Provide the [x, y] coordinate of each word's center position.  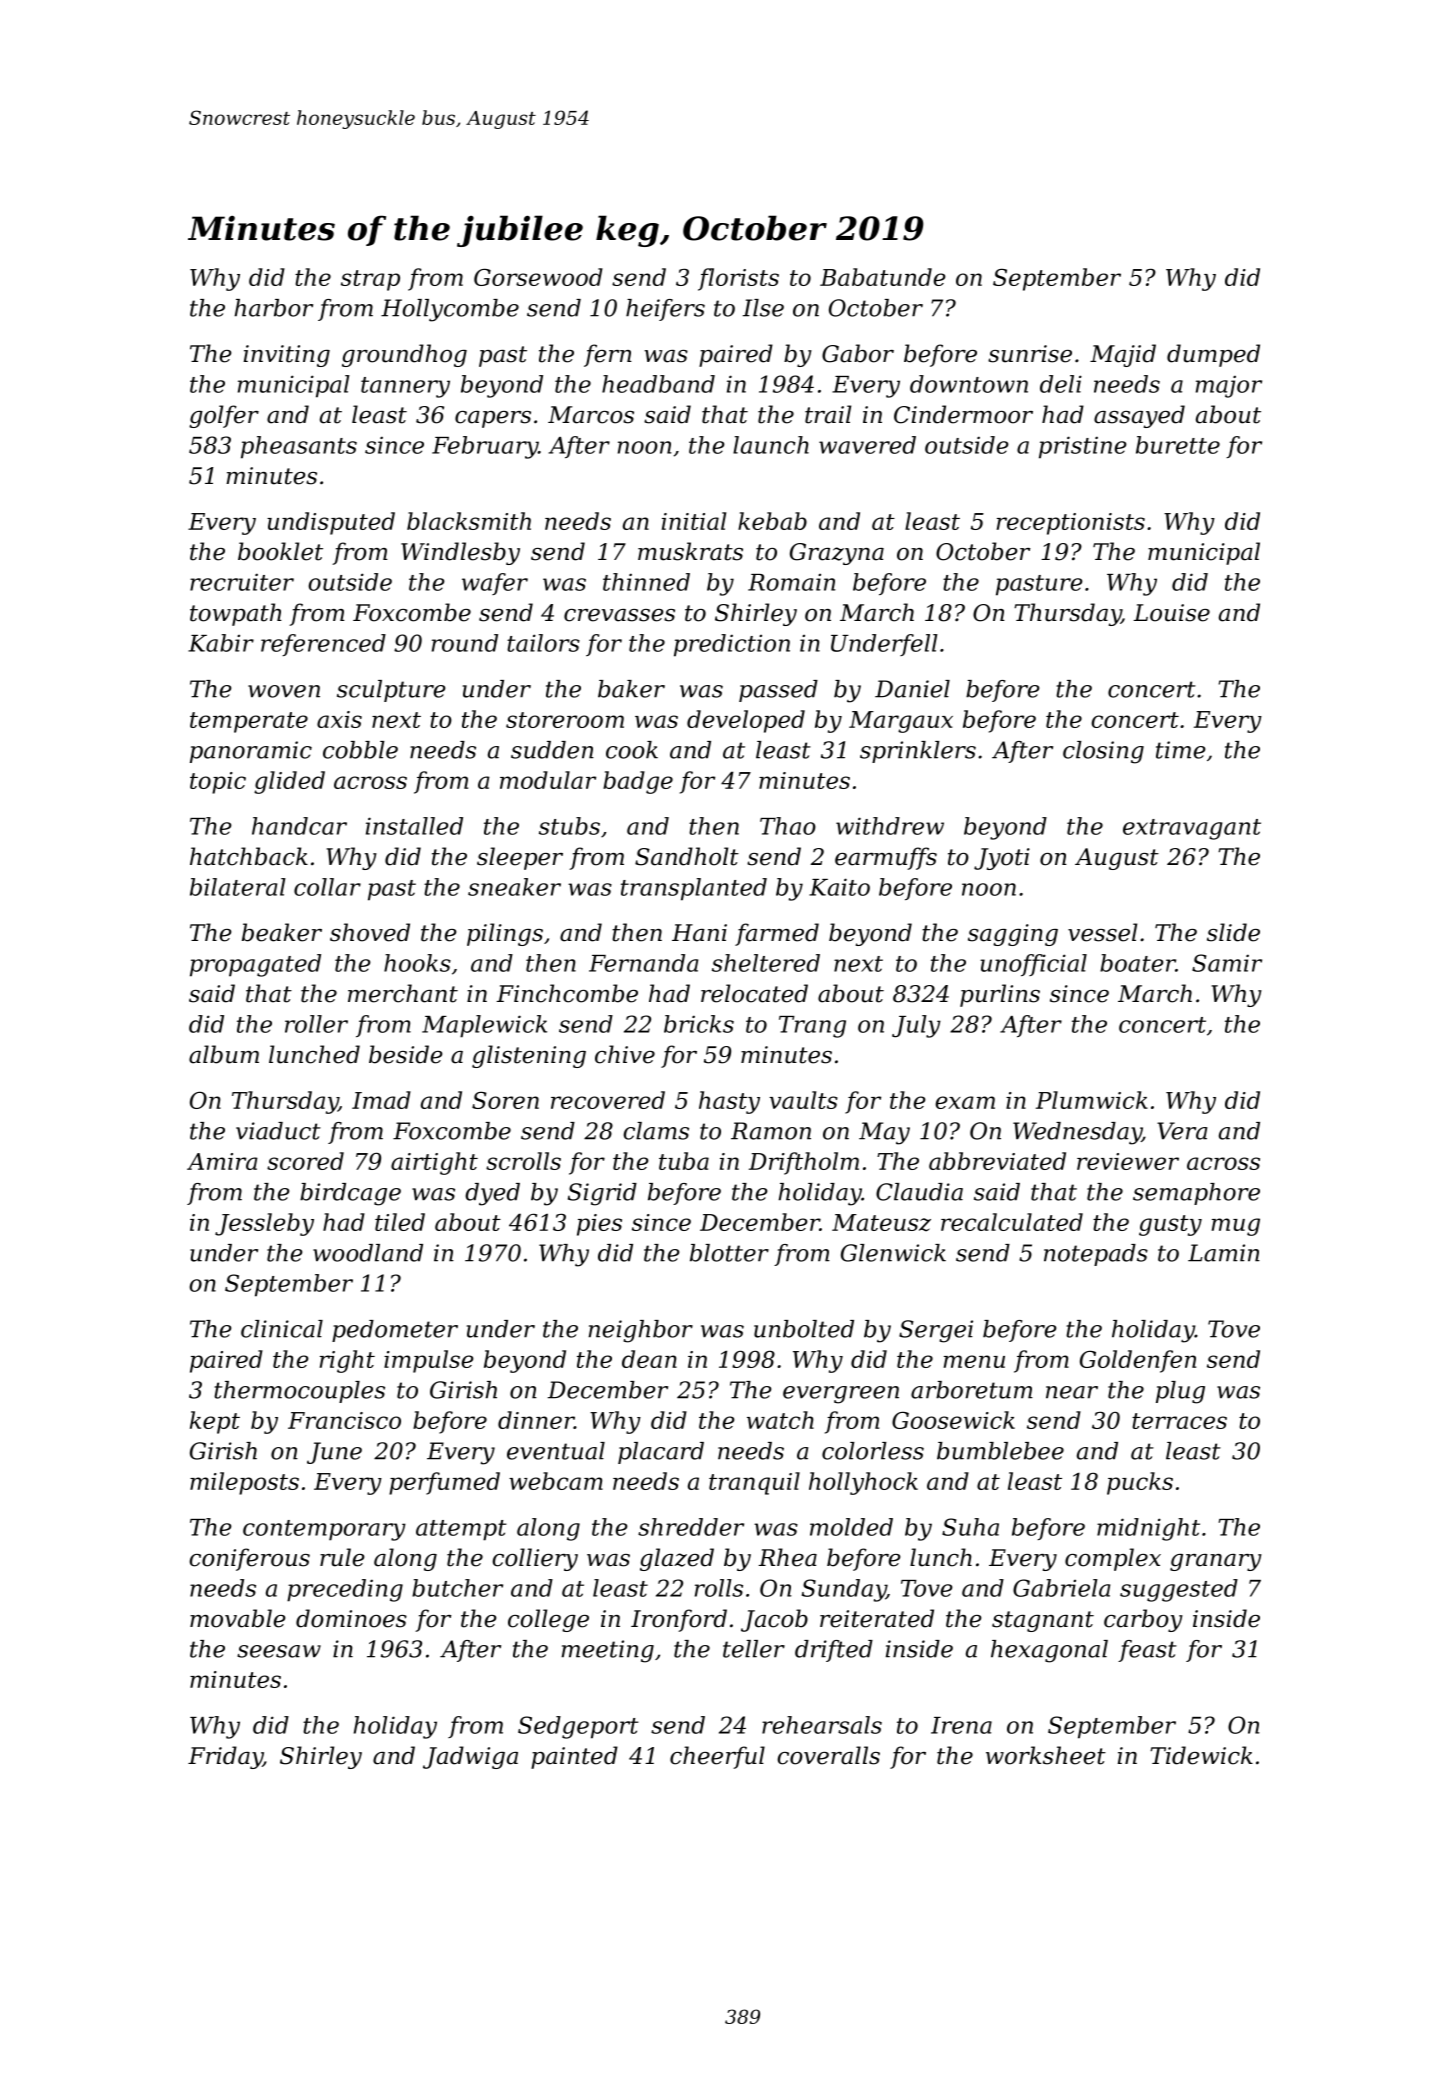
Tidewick [1201, 1755]
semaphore [1196, 1194]
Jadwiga [470, 1757]
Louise [1171, 613]
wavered [867, 445]
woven [284, 691]
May [884, 1133]
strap [370, 280]
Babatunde [883, 277]
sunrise [1030, 354]
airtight [434, 1163]
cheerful [717, 1757]
